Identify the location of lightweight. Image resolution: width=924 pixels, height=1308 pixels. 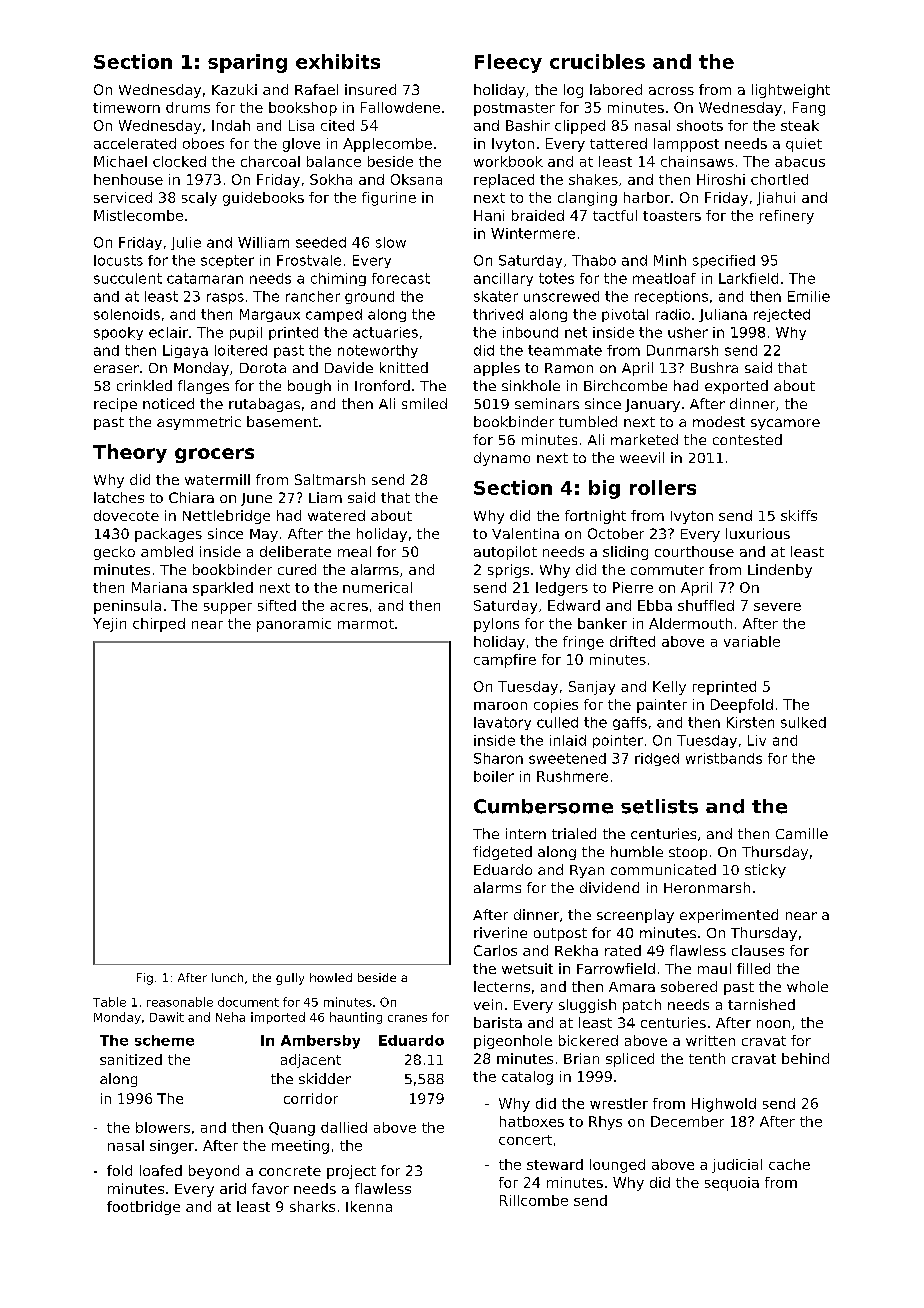
(791, 91).
